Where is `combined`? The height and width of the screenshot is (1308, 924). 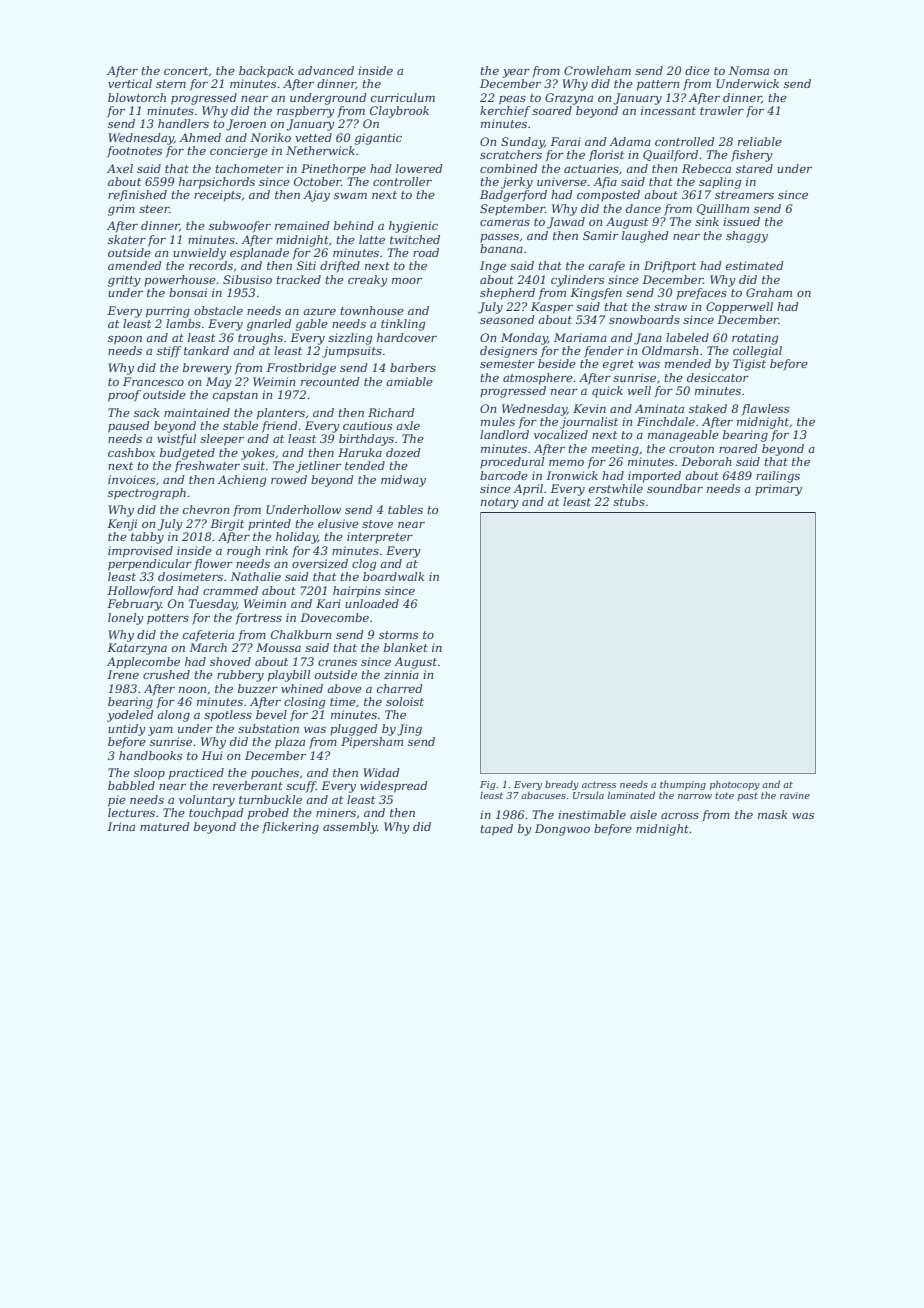 combined is located at coordinates (509, 168).
